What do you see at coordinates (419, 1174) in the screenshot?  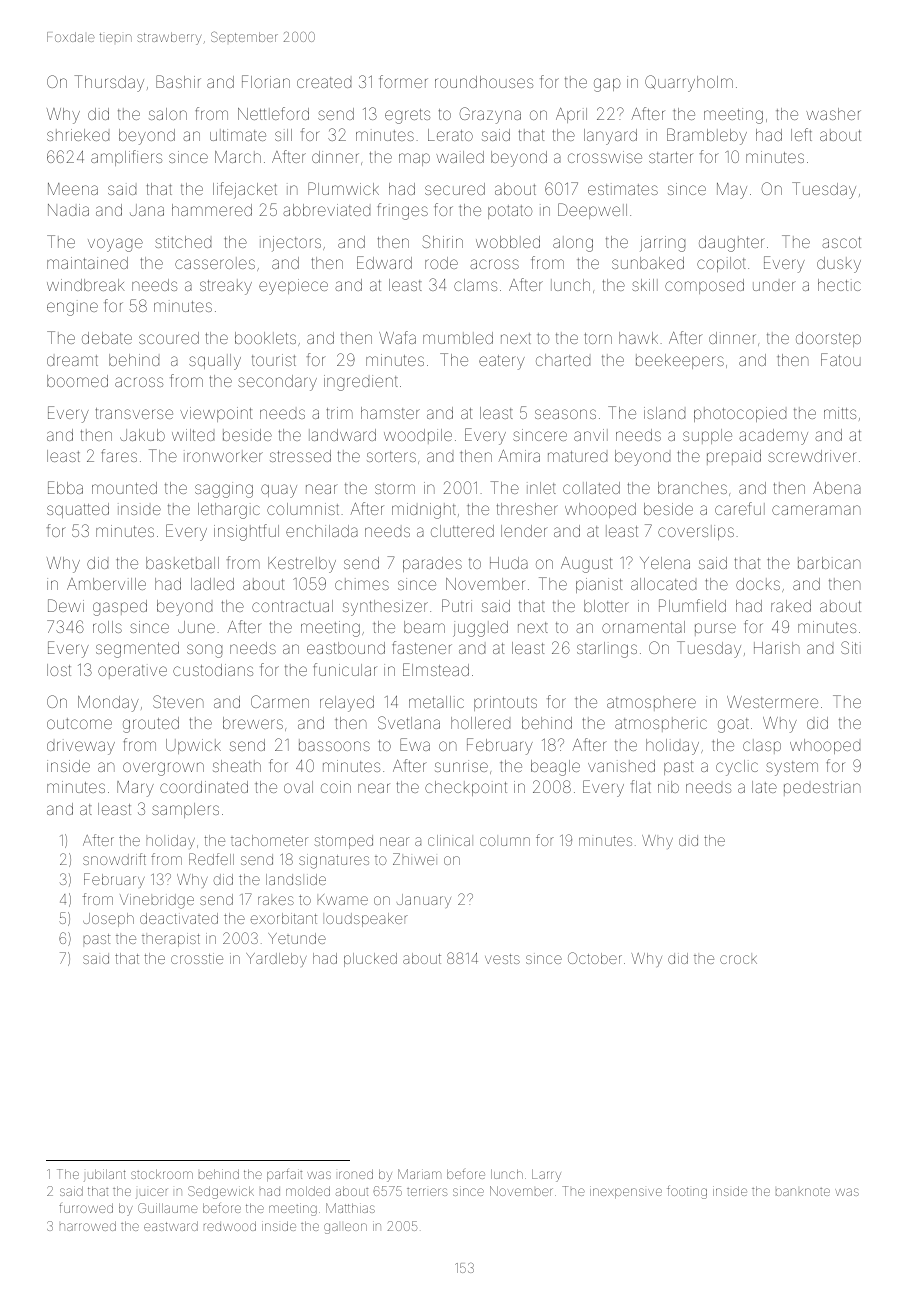 I see `Mariam` at bounding box center [419, 1174].
